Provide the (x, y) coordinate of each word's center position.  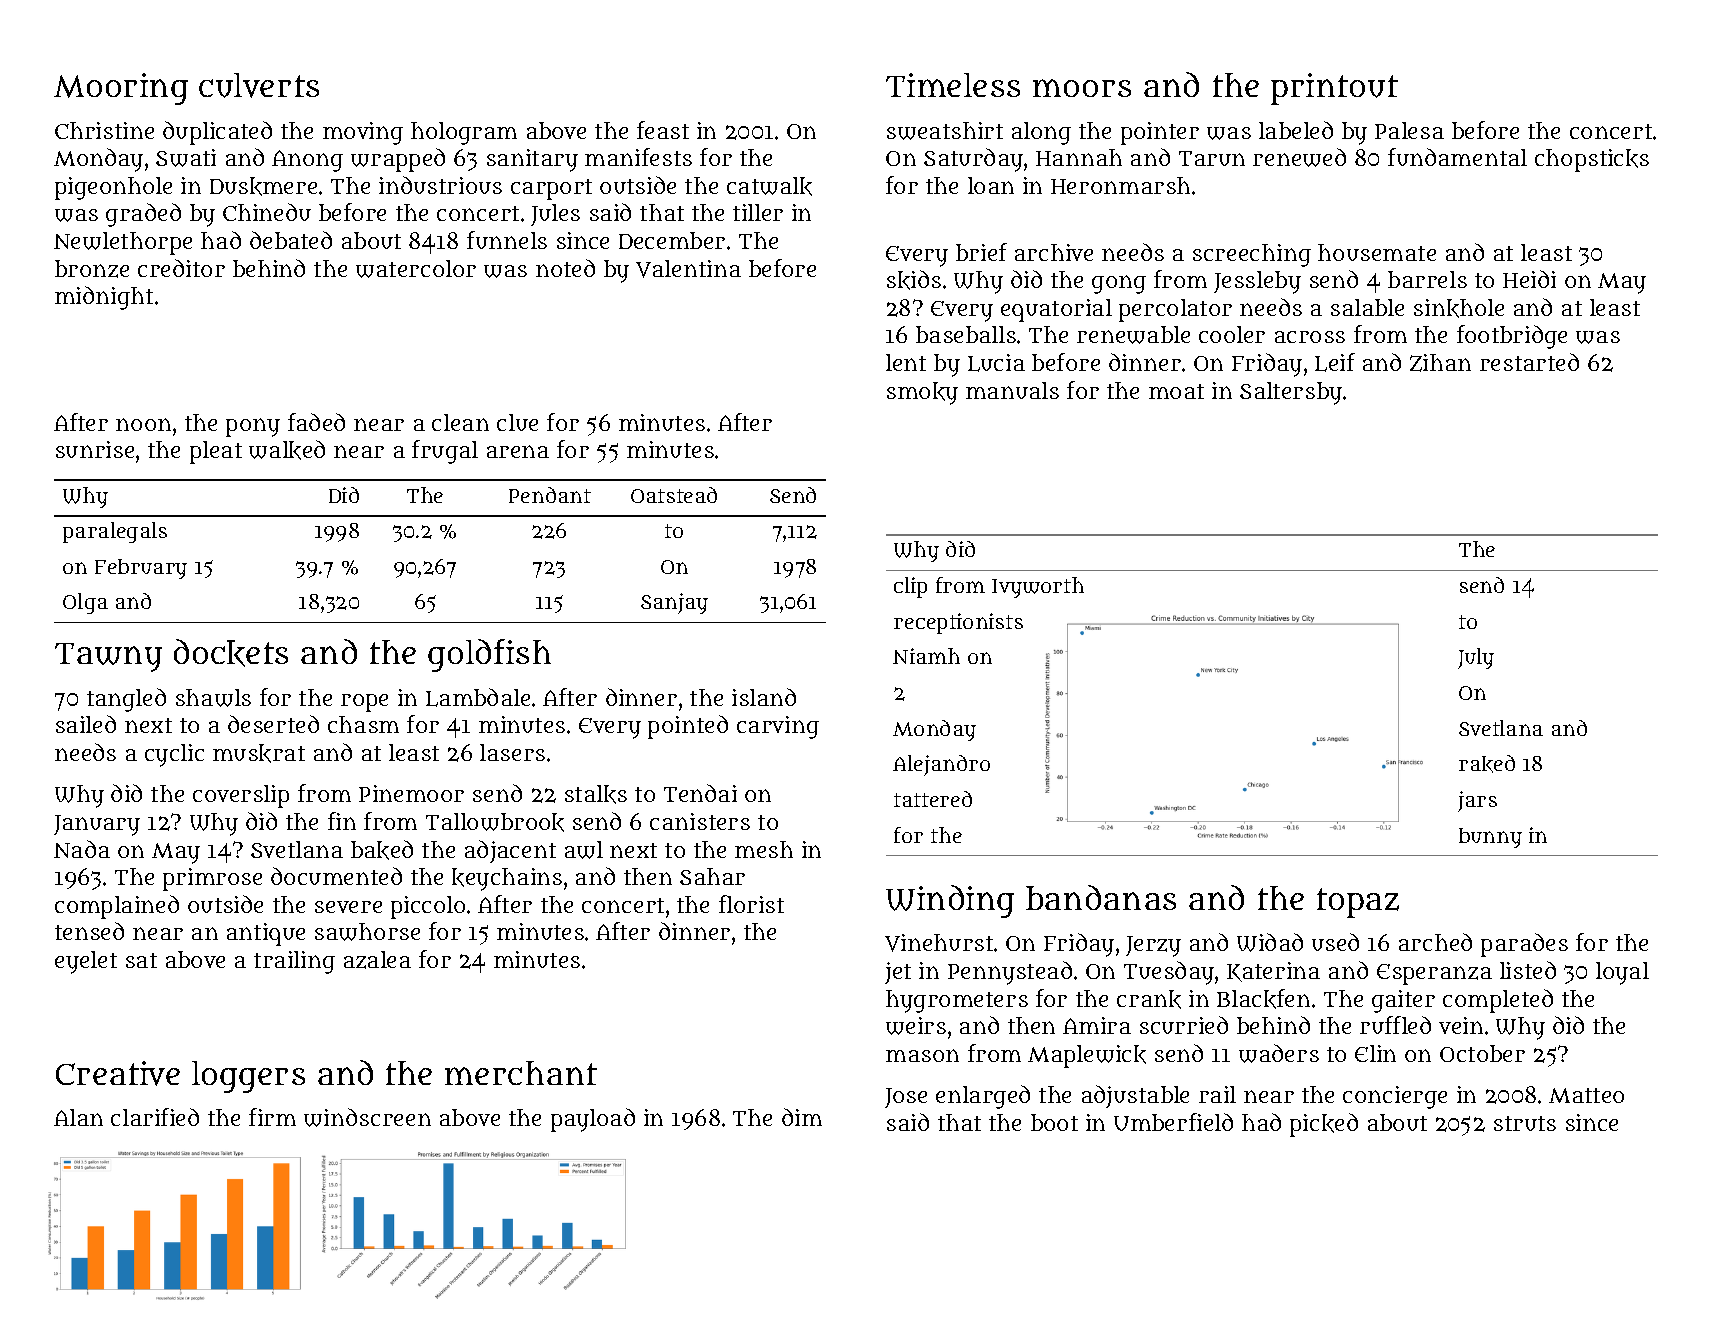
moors (1082, 88)
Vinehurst (939, 943)
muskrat (259, 753)
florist (751, 904)
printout (1334, 89)
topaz (1358, 903)
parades (1524, 945)
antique (266, 934)
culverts (259, 85)
